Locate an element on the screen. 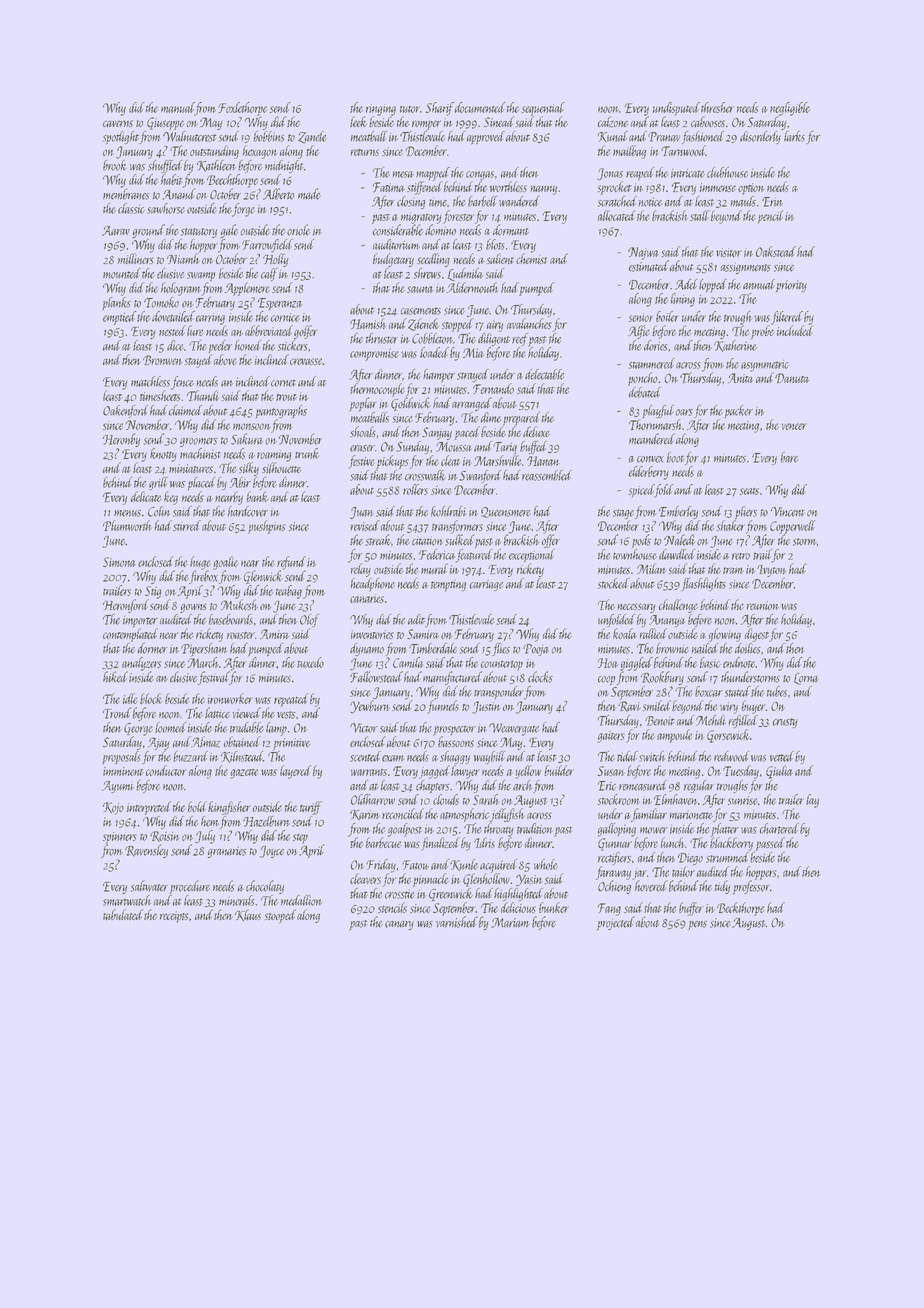 This screenshot has height=1308, width=924. negligible is located at coordinates (790, 109).
